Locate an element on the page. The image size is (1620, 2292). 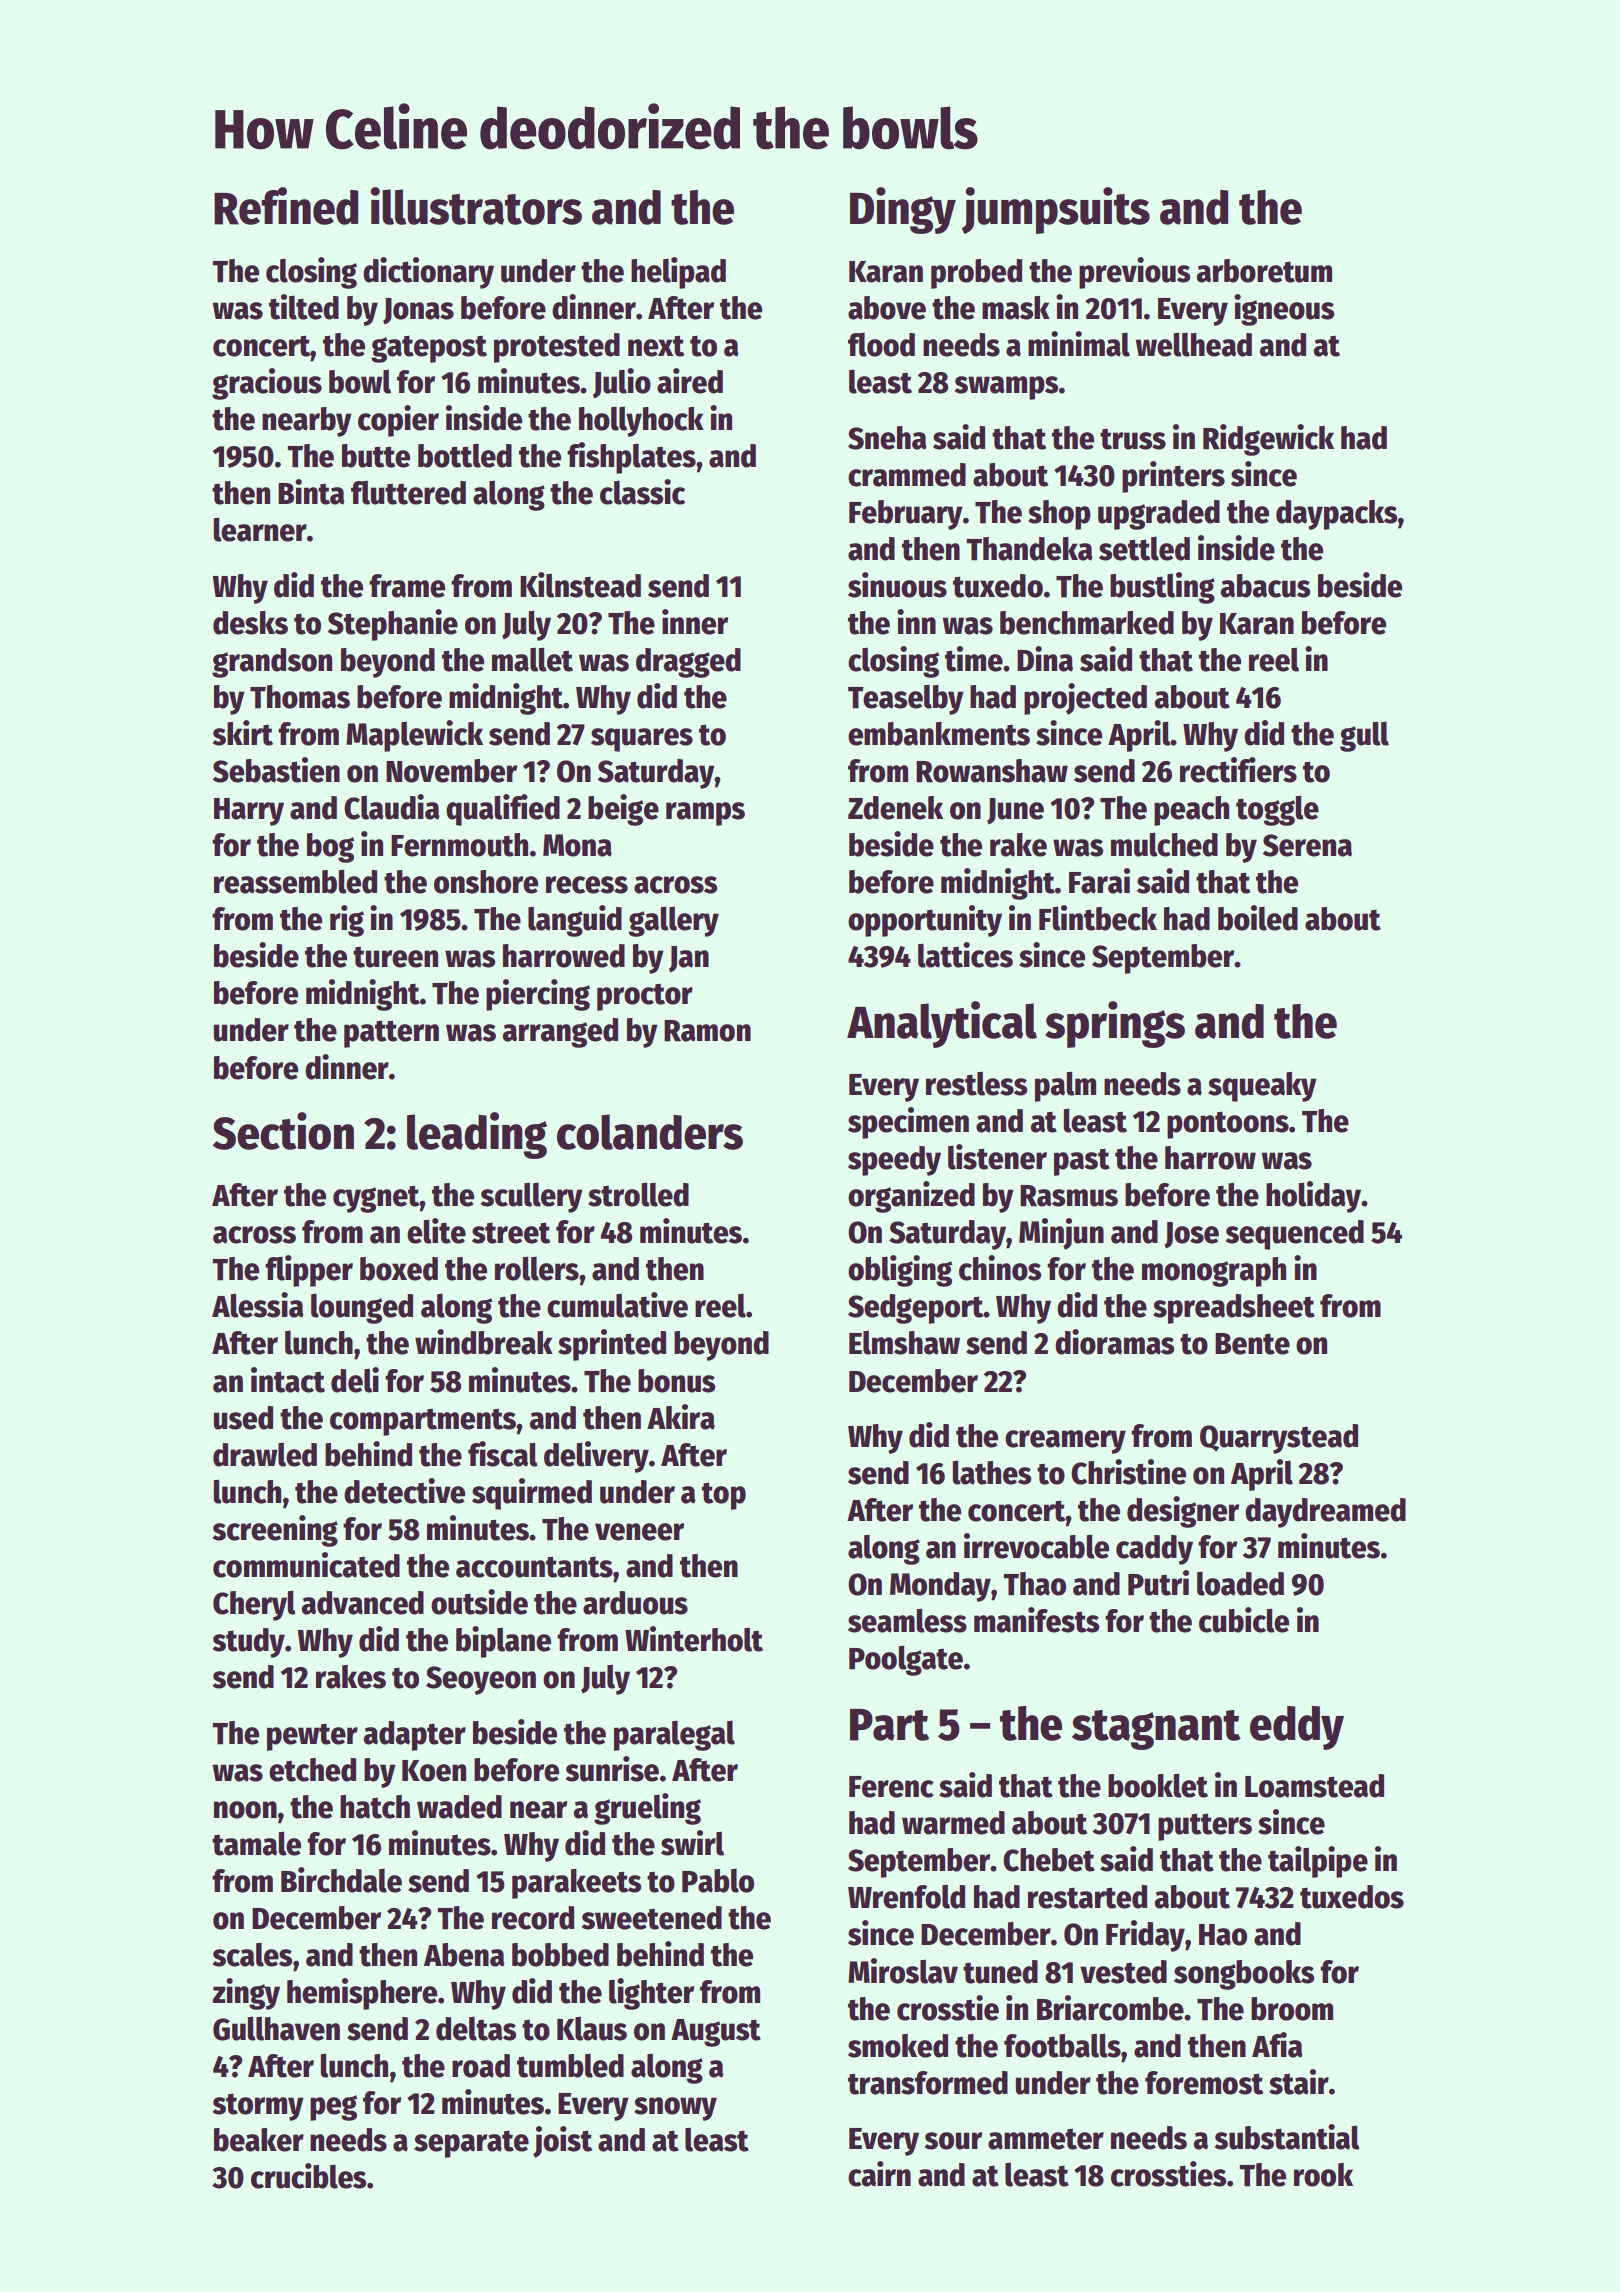
wellhead is located at coordinates (1193, 344).
